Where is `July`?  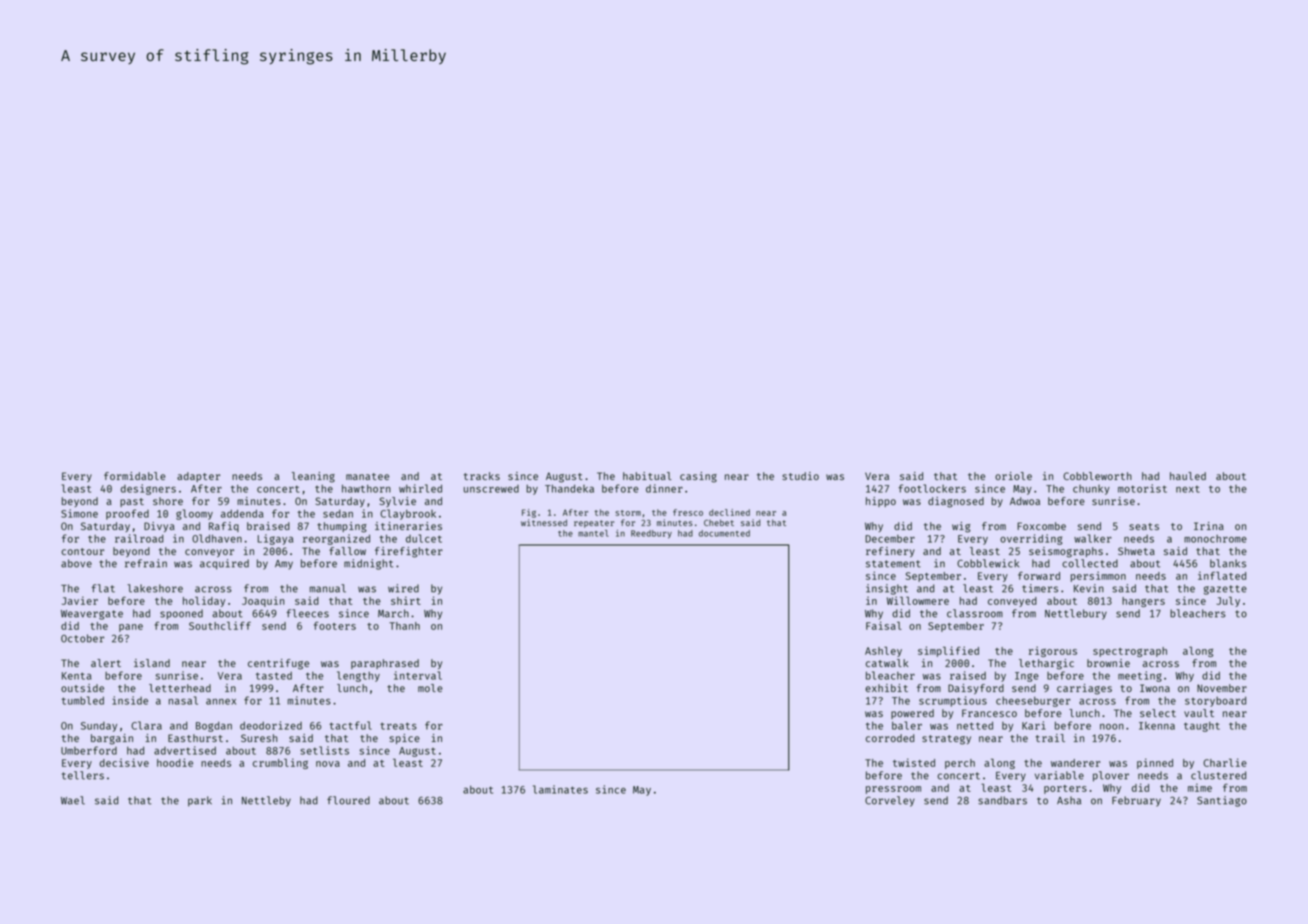
July is located at coordinates (1228, 601).
